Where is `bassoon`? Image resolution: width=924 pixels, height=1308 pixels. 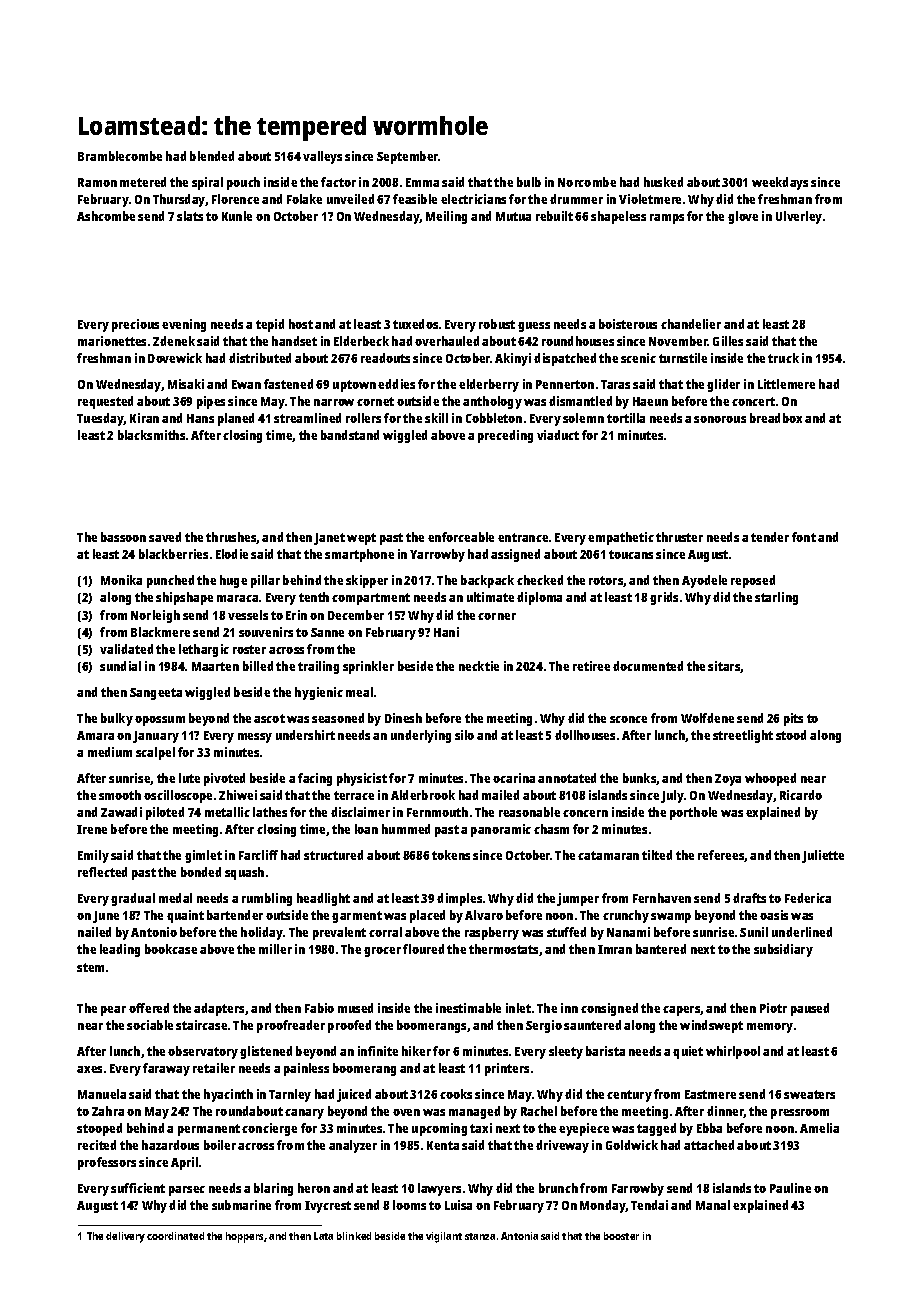
bassoon is located at coordinates (123, 537).
